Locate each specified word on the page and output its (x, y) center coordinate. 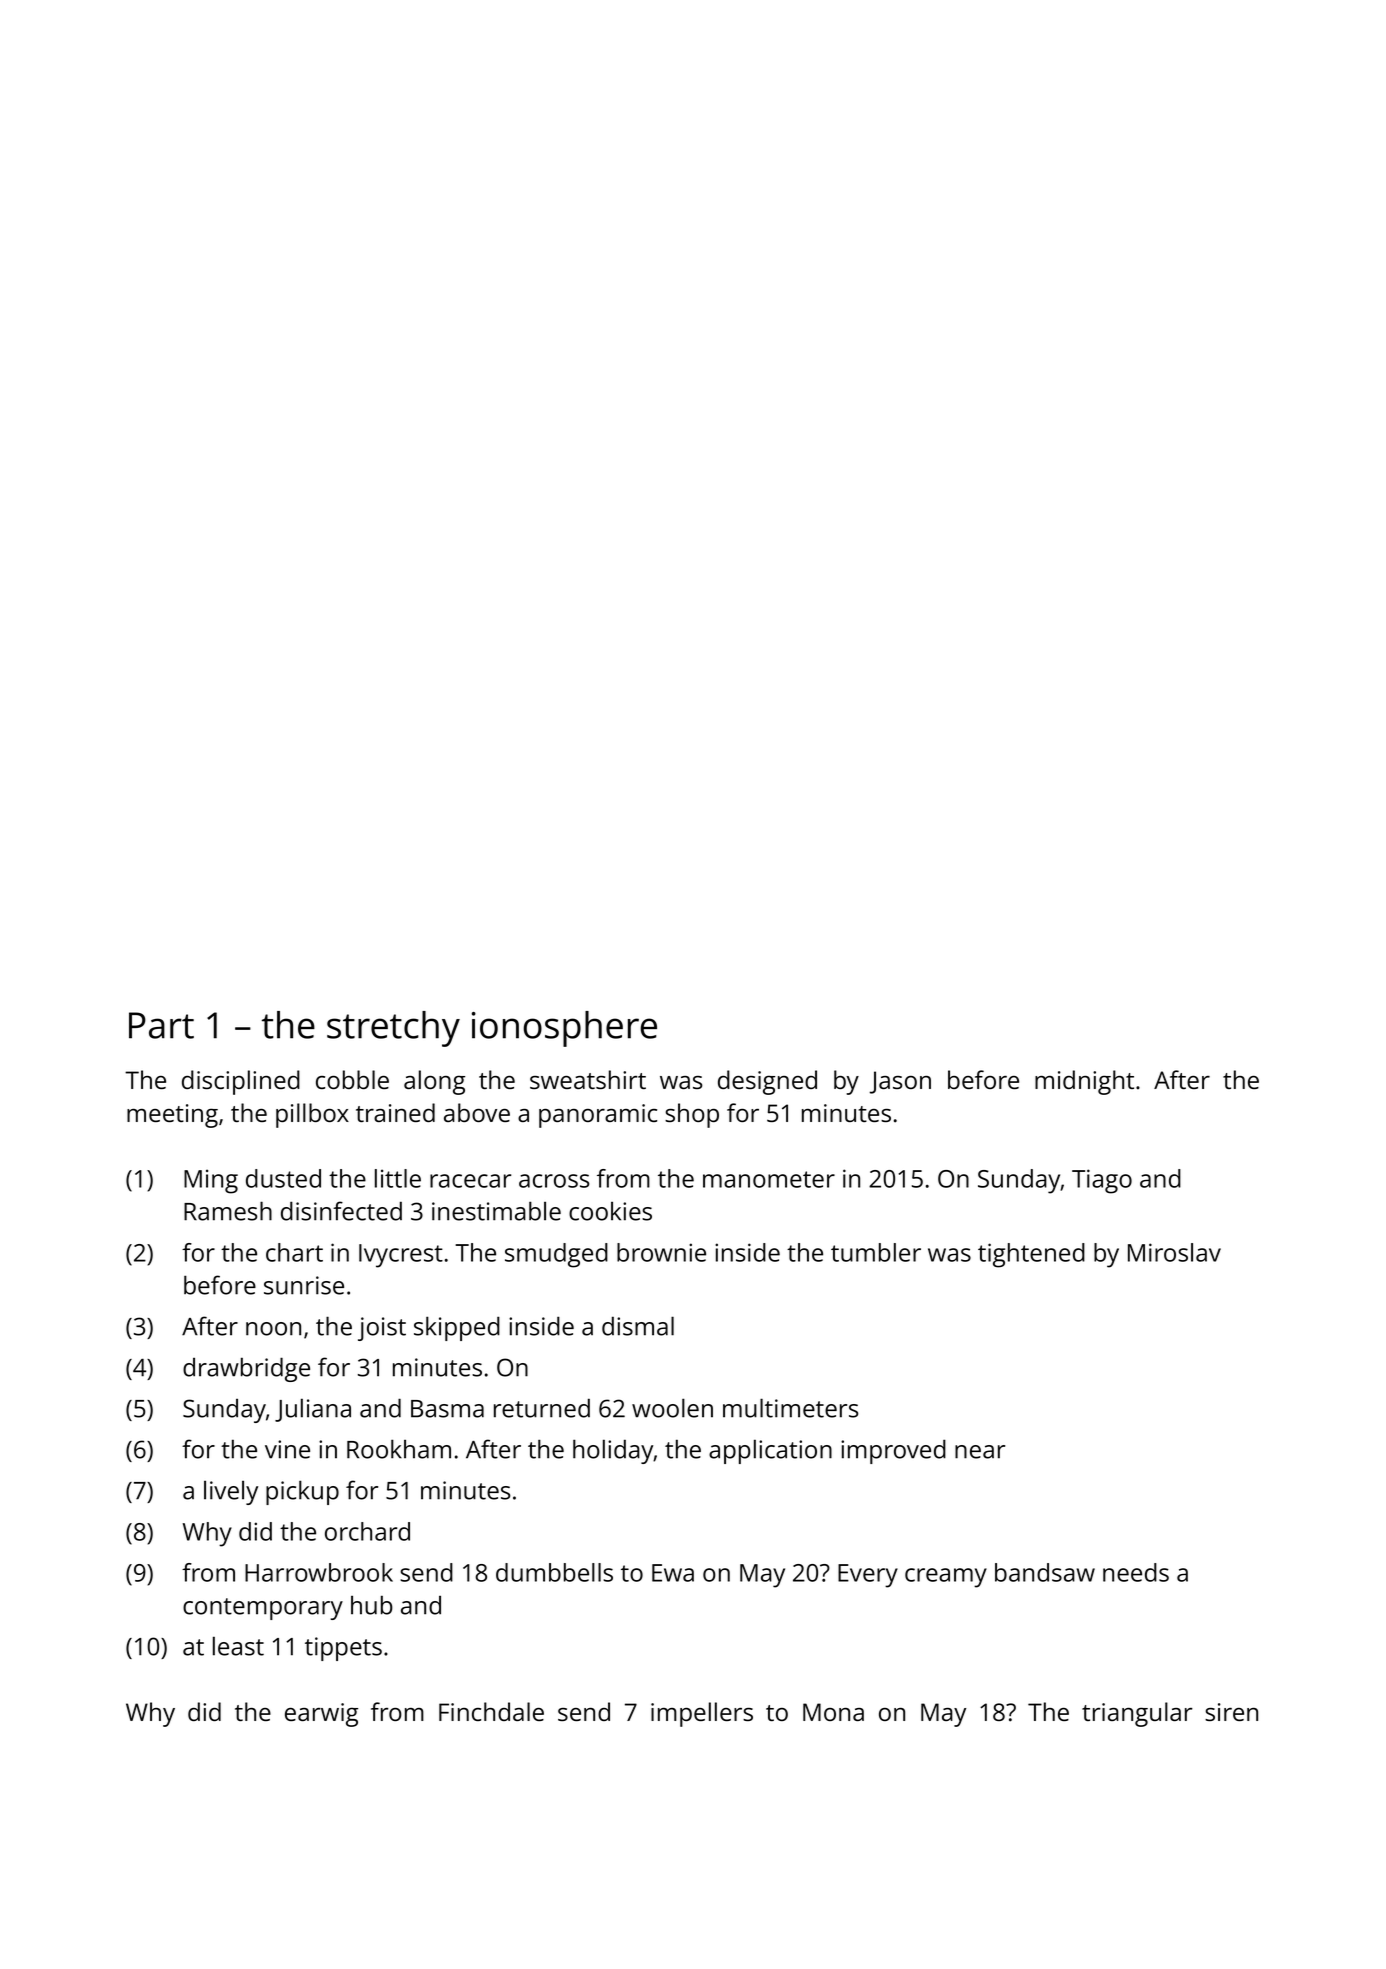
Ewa (673, 1573)
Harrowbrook (319, 1572)
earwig (321, 1715)
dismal (638, 1326)
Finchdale (491, 1711)
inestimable (496, 1211)
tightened (1031, 1255)
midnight (1084, 1082)
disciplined (241, 1082)
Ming (211, 1181)
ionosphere (564, 1029)
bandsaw (1045, 1572)
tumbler (876, 1252)
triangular (1137, 1714)
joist (382, 1329)
